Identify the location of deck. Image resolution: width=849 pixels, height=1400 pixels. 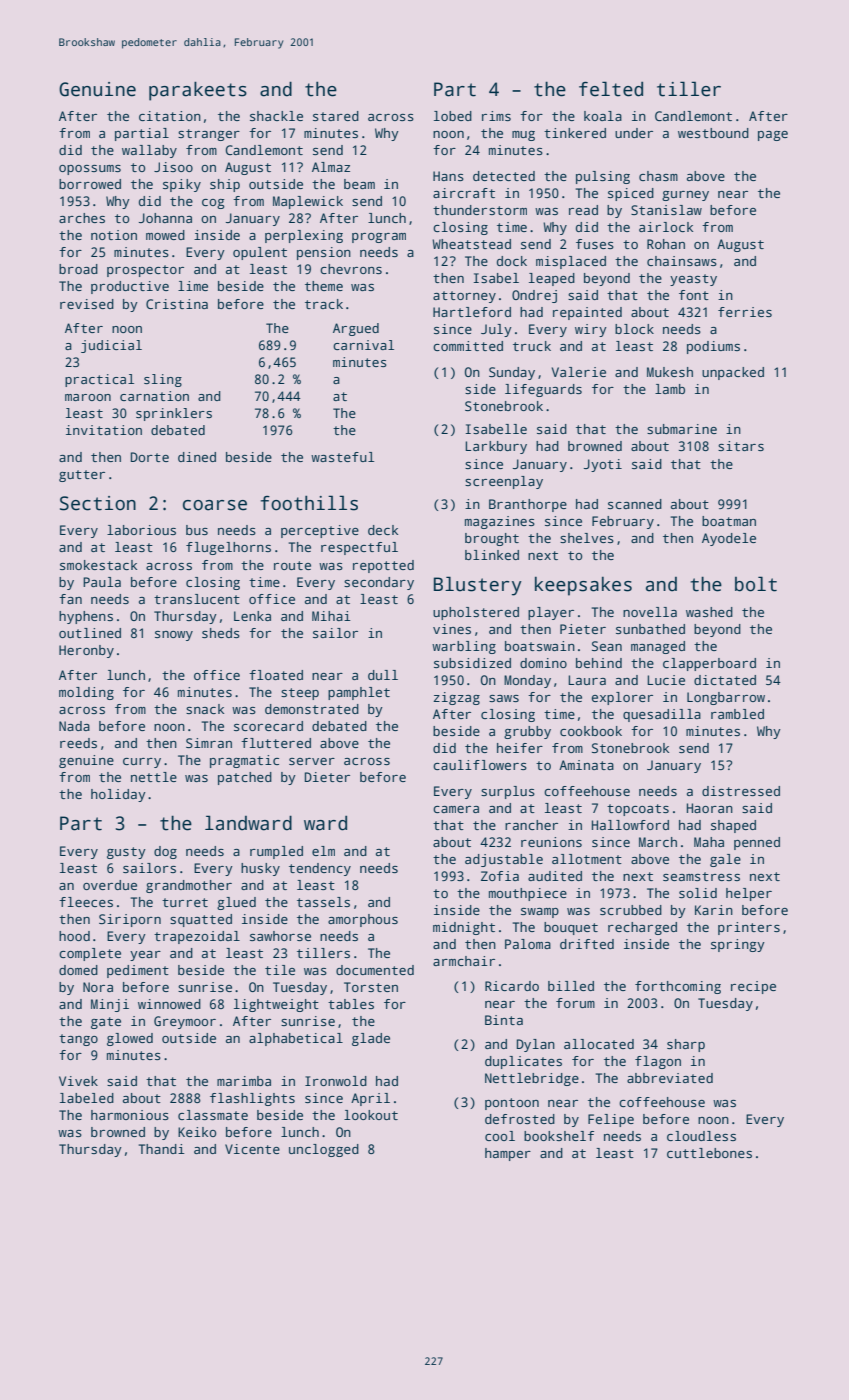
(383, 530).
